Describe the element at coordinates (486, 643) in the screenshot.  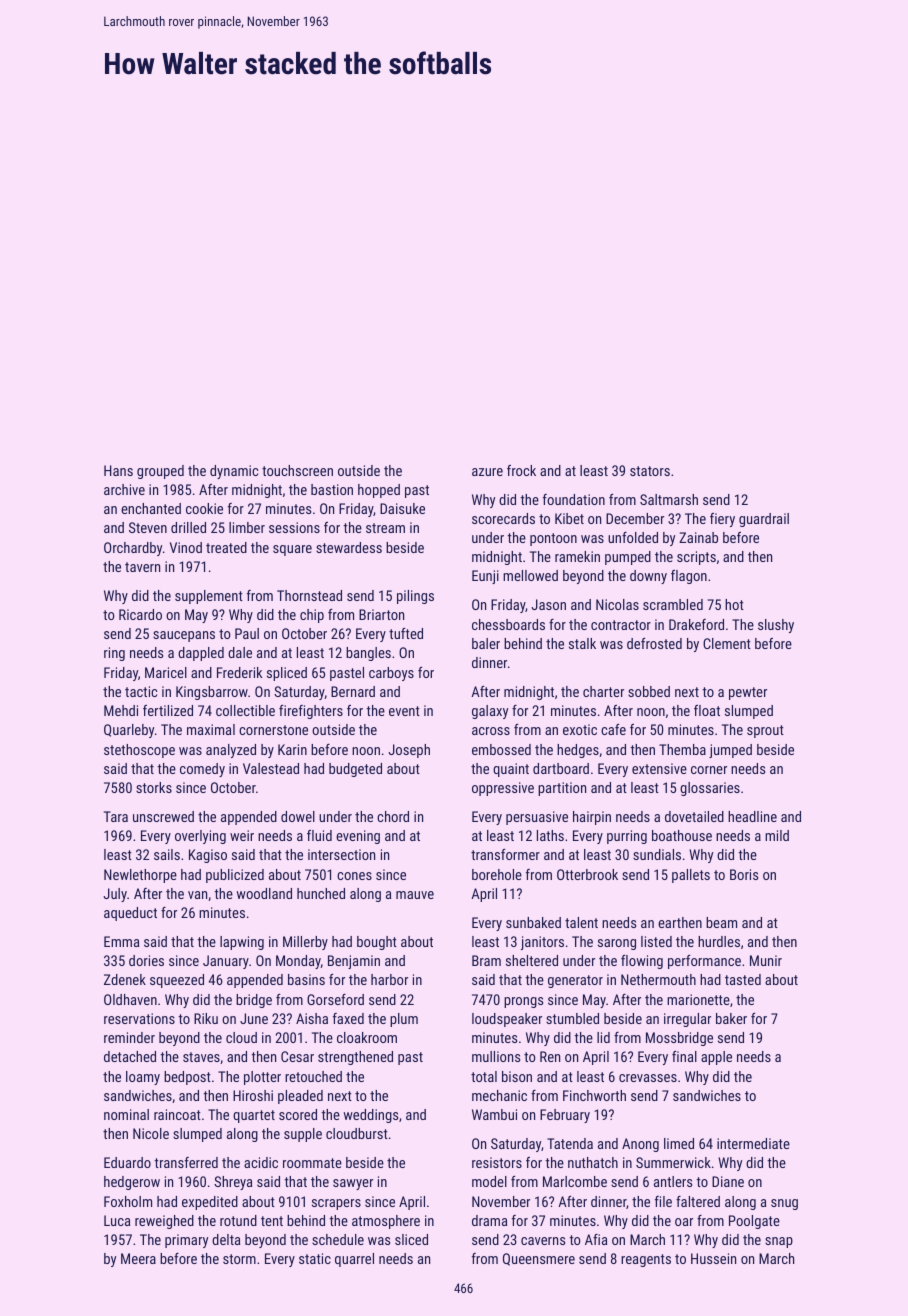
I see `baler` at that location.
